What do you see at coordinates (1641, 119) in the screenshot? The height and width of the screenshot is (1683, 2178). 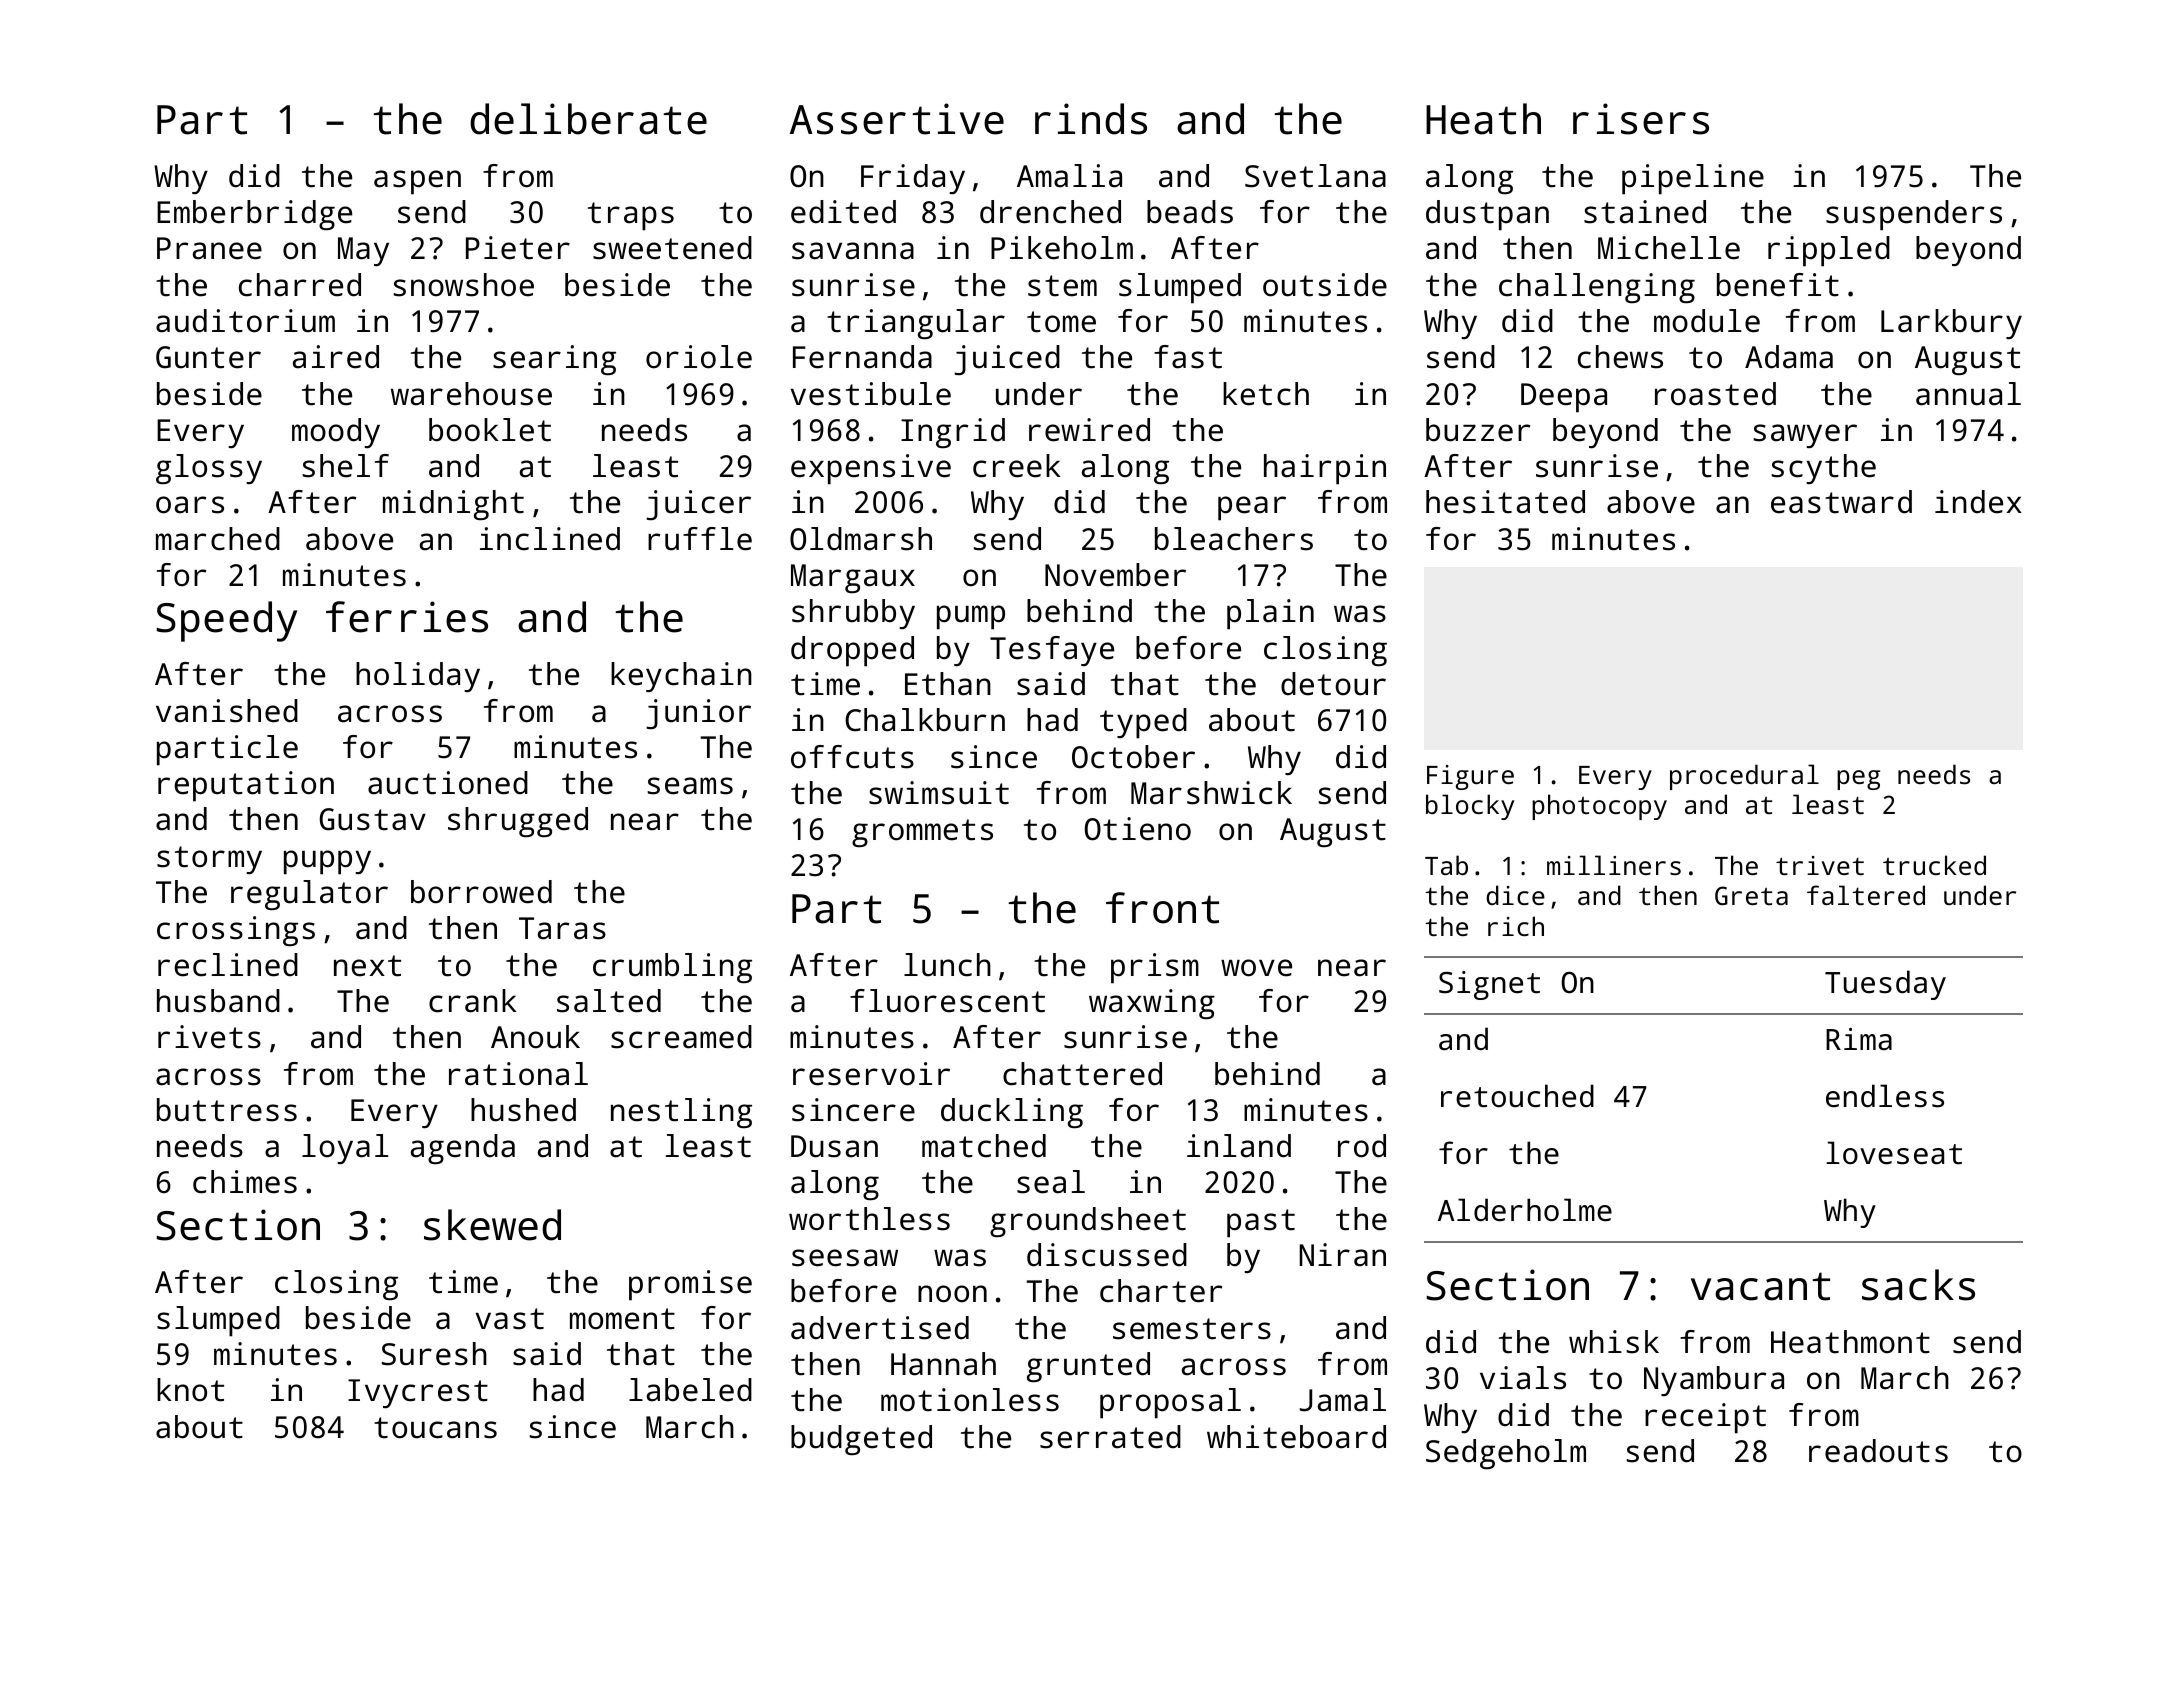 I see `risers` at bounding box center [1641, 119].
